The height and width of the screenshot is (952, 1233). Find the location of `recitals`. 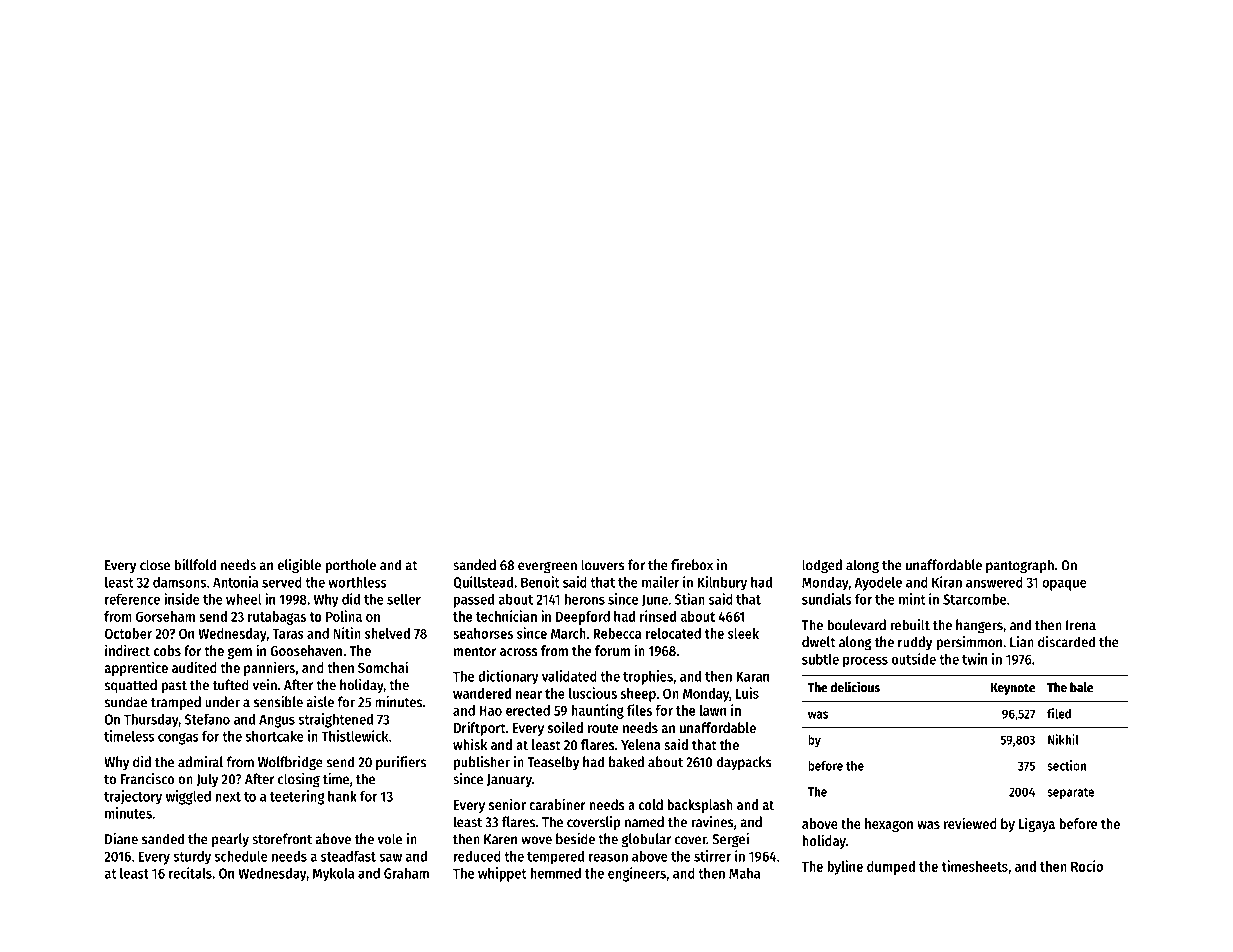

recitals is located at coordinates (190, 873).
